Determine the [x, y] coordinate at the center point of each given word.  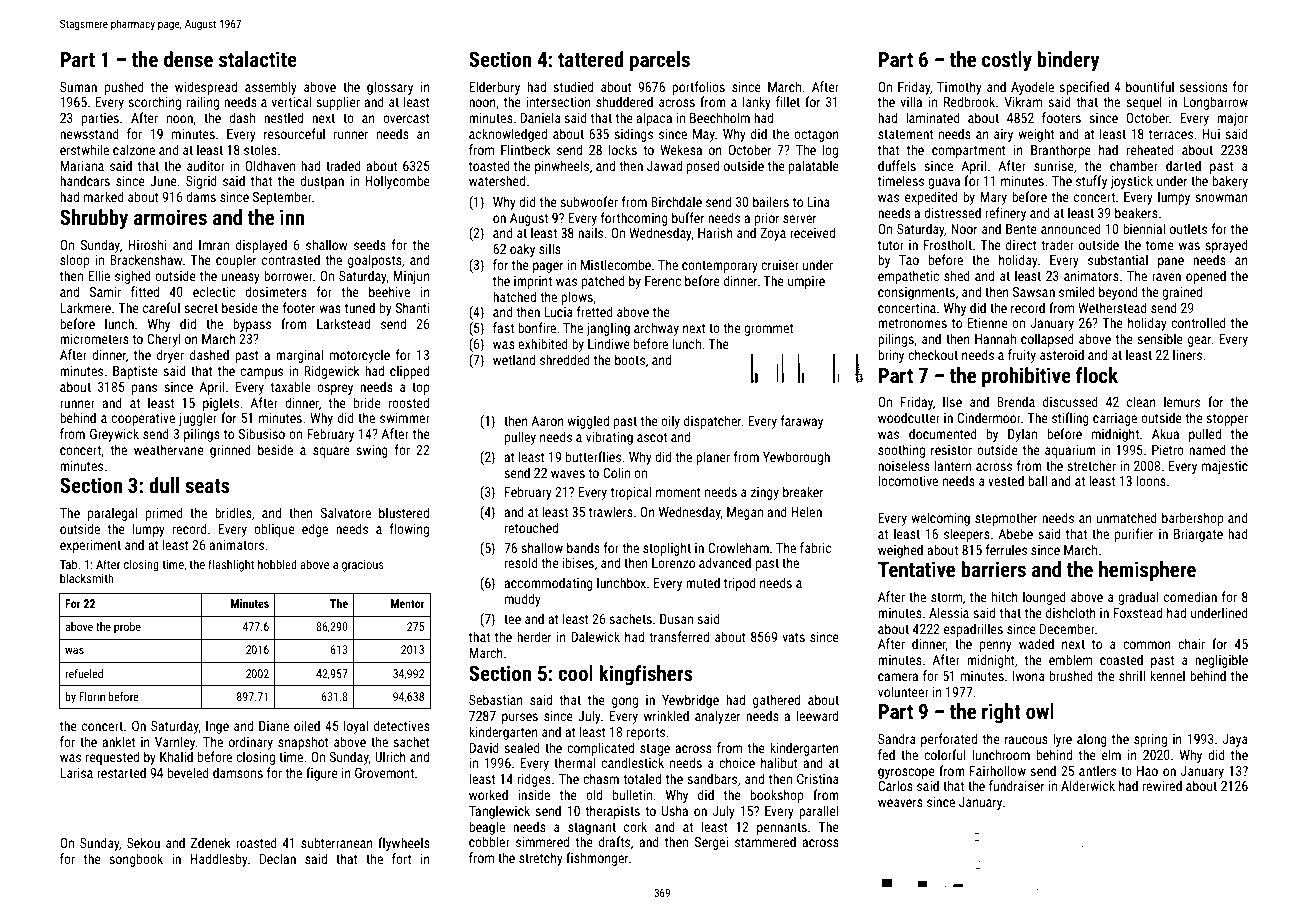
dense [188, 59]
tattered [591, 59]
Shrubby [94, 219]
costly [1007, 61]
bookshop [777, 796]
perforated [949, 740]
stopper [1227, 420]
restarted [121, 772]
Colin [616, 472]
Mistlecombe [616, 264]
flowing [409, 530]
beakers [1136, 212]
